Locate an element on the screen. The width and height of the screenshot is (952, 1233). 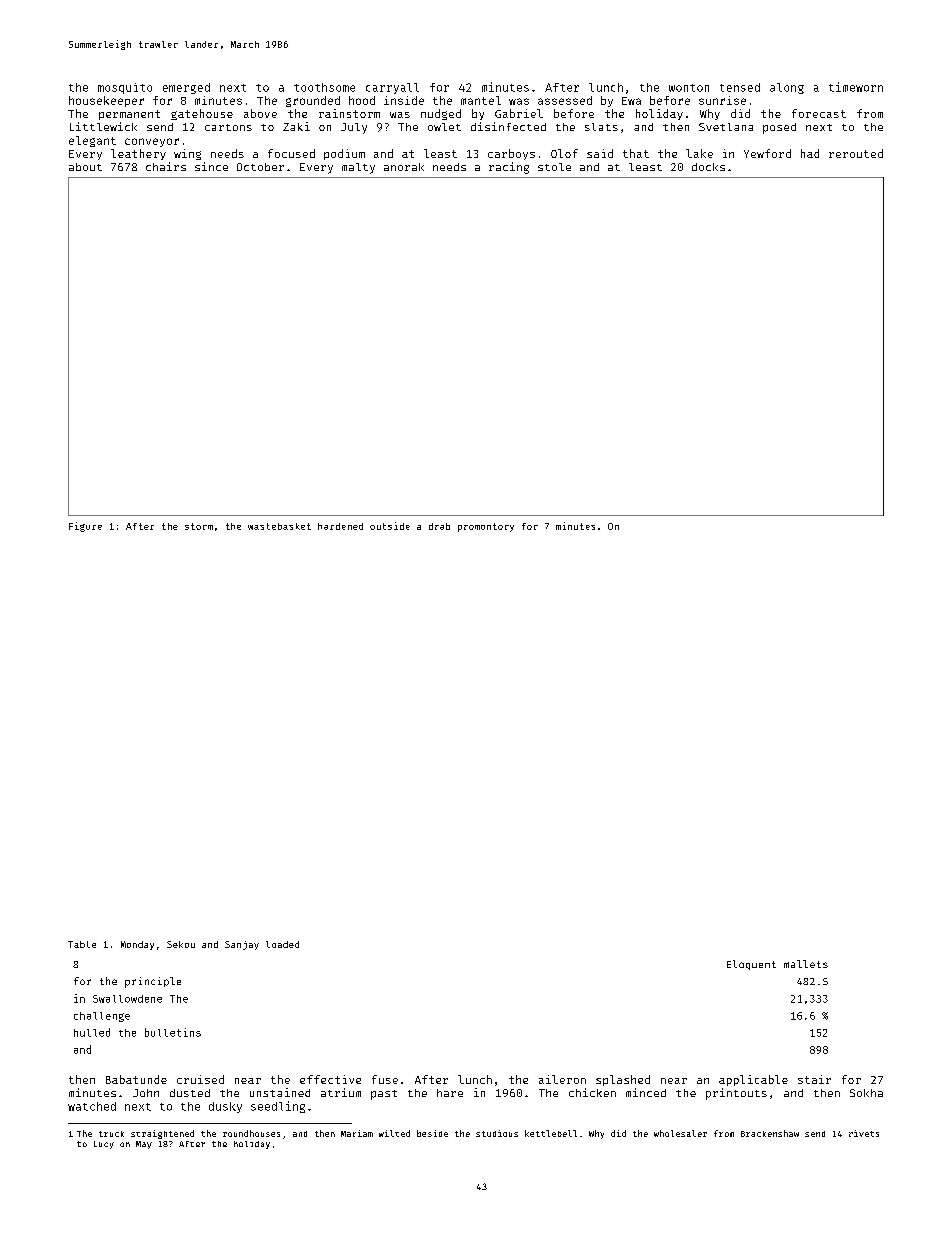
Figure is located at coordinates (85, 527).
